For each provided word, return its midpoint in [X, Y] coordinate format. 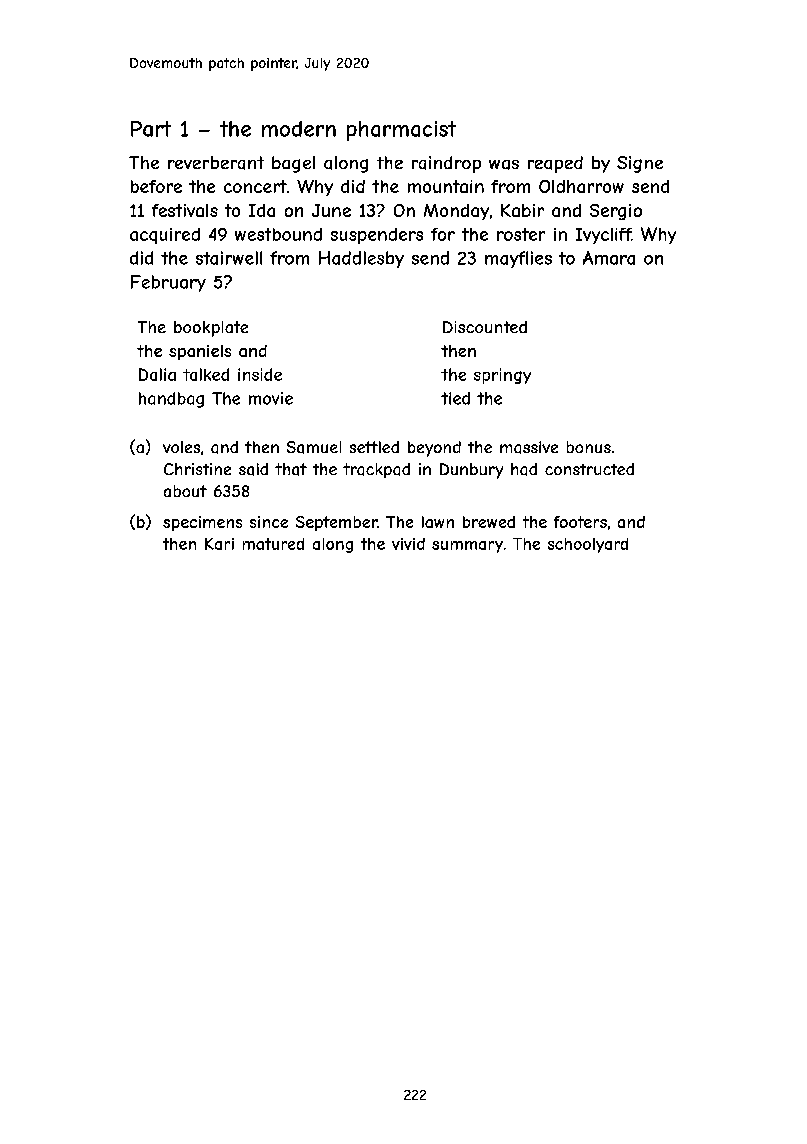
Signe [640, 164]
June [331, 210]
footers [580, 522]
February [168, 283]
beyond [434, 449]
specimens [202, 523]
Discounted [485, 327]
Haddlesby [361, 259]
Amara [609, 258]
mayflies [518, 259]
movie [271, 398]
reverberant [216, 163]
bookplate [211, 329]
